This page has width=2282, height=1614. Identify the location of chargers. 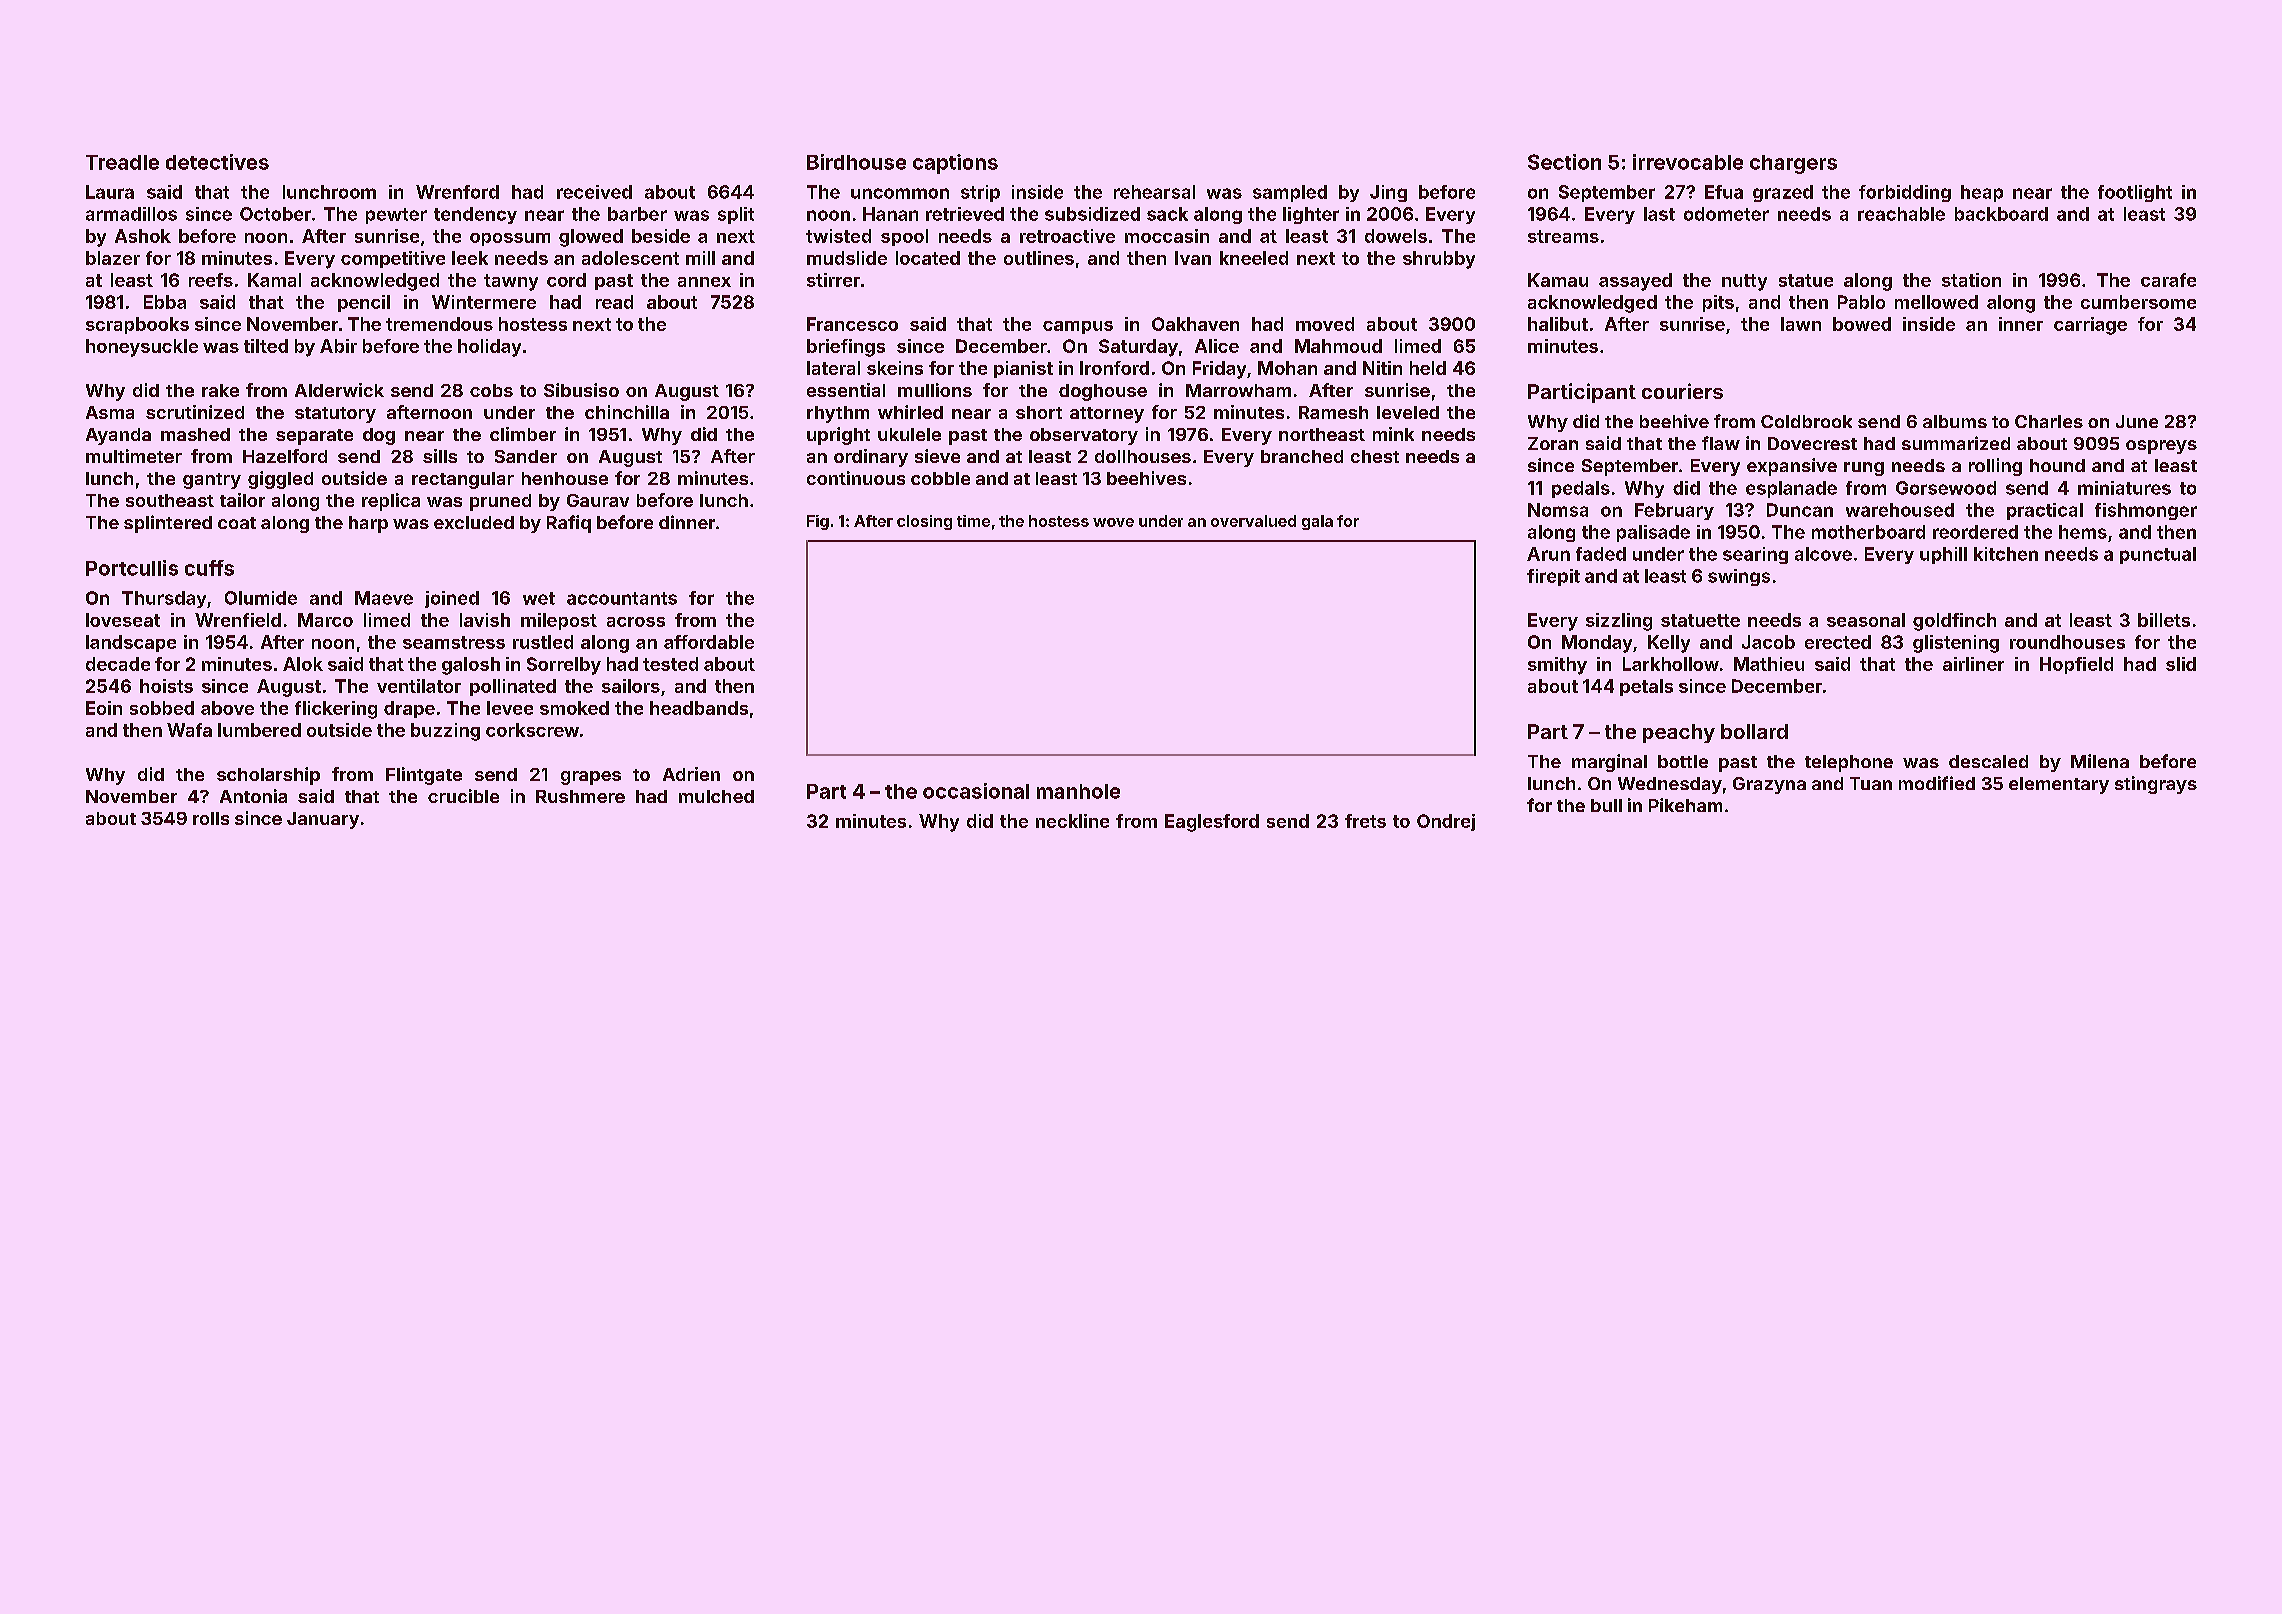
(1793, 164).
